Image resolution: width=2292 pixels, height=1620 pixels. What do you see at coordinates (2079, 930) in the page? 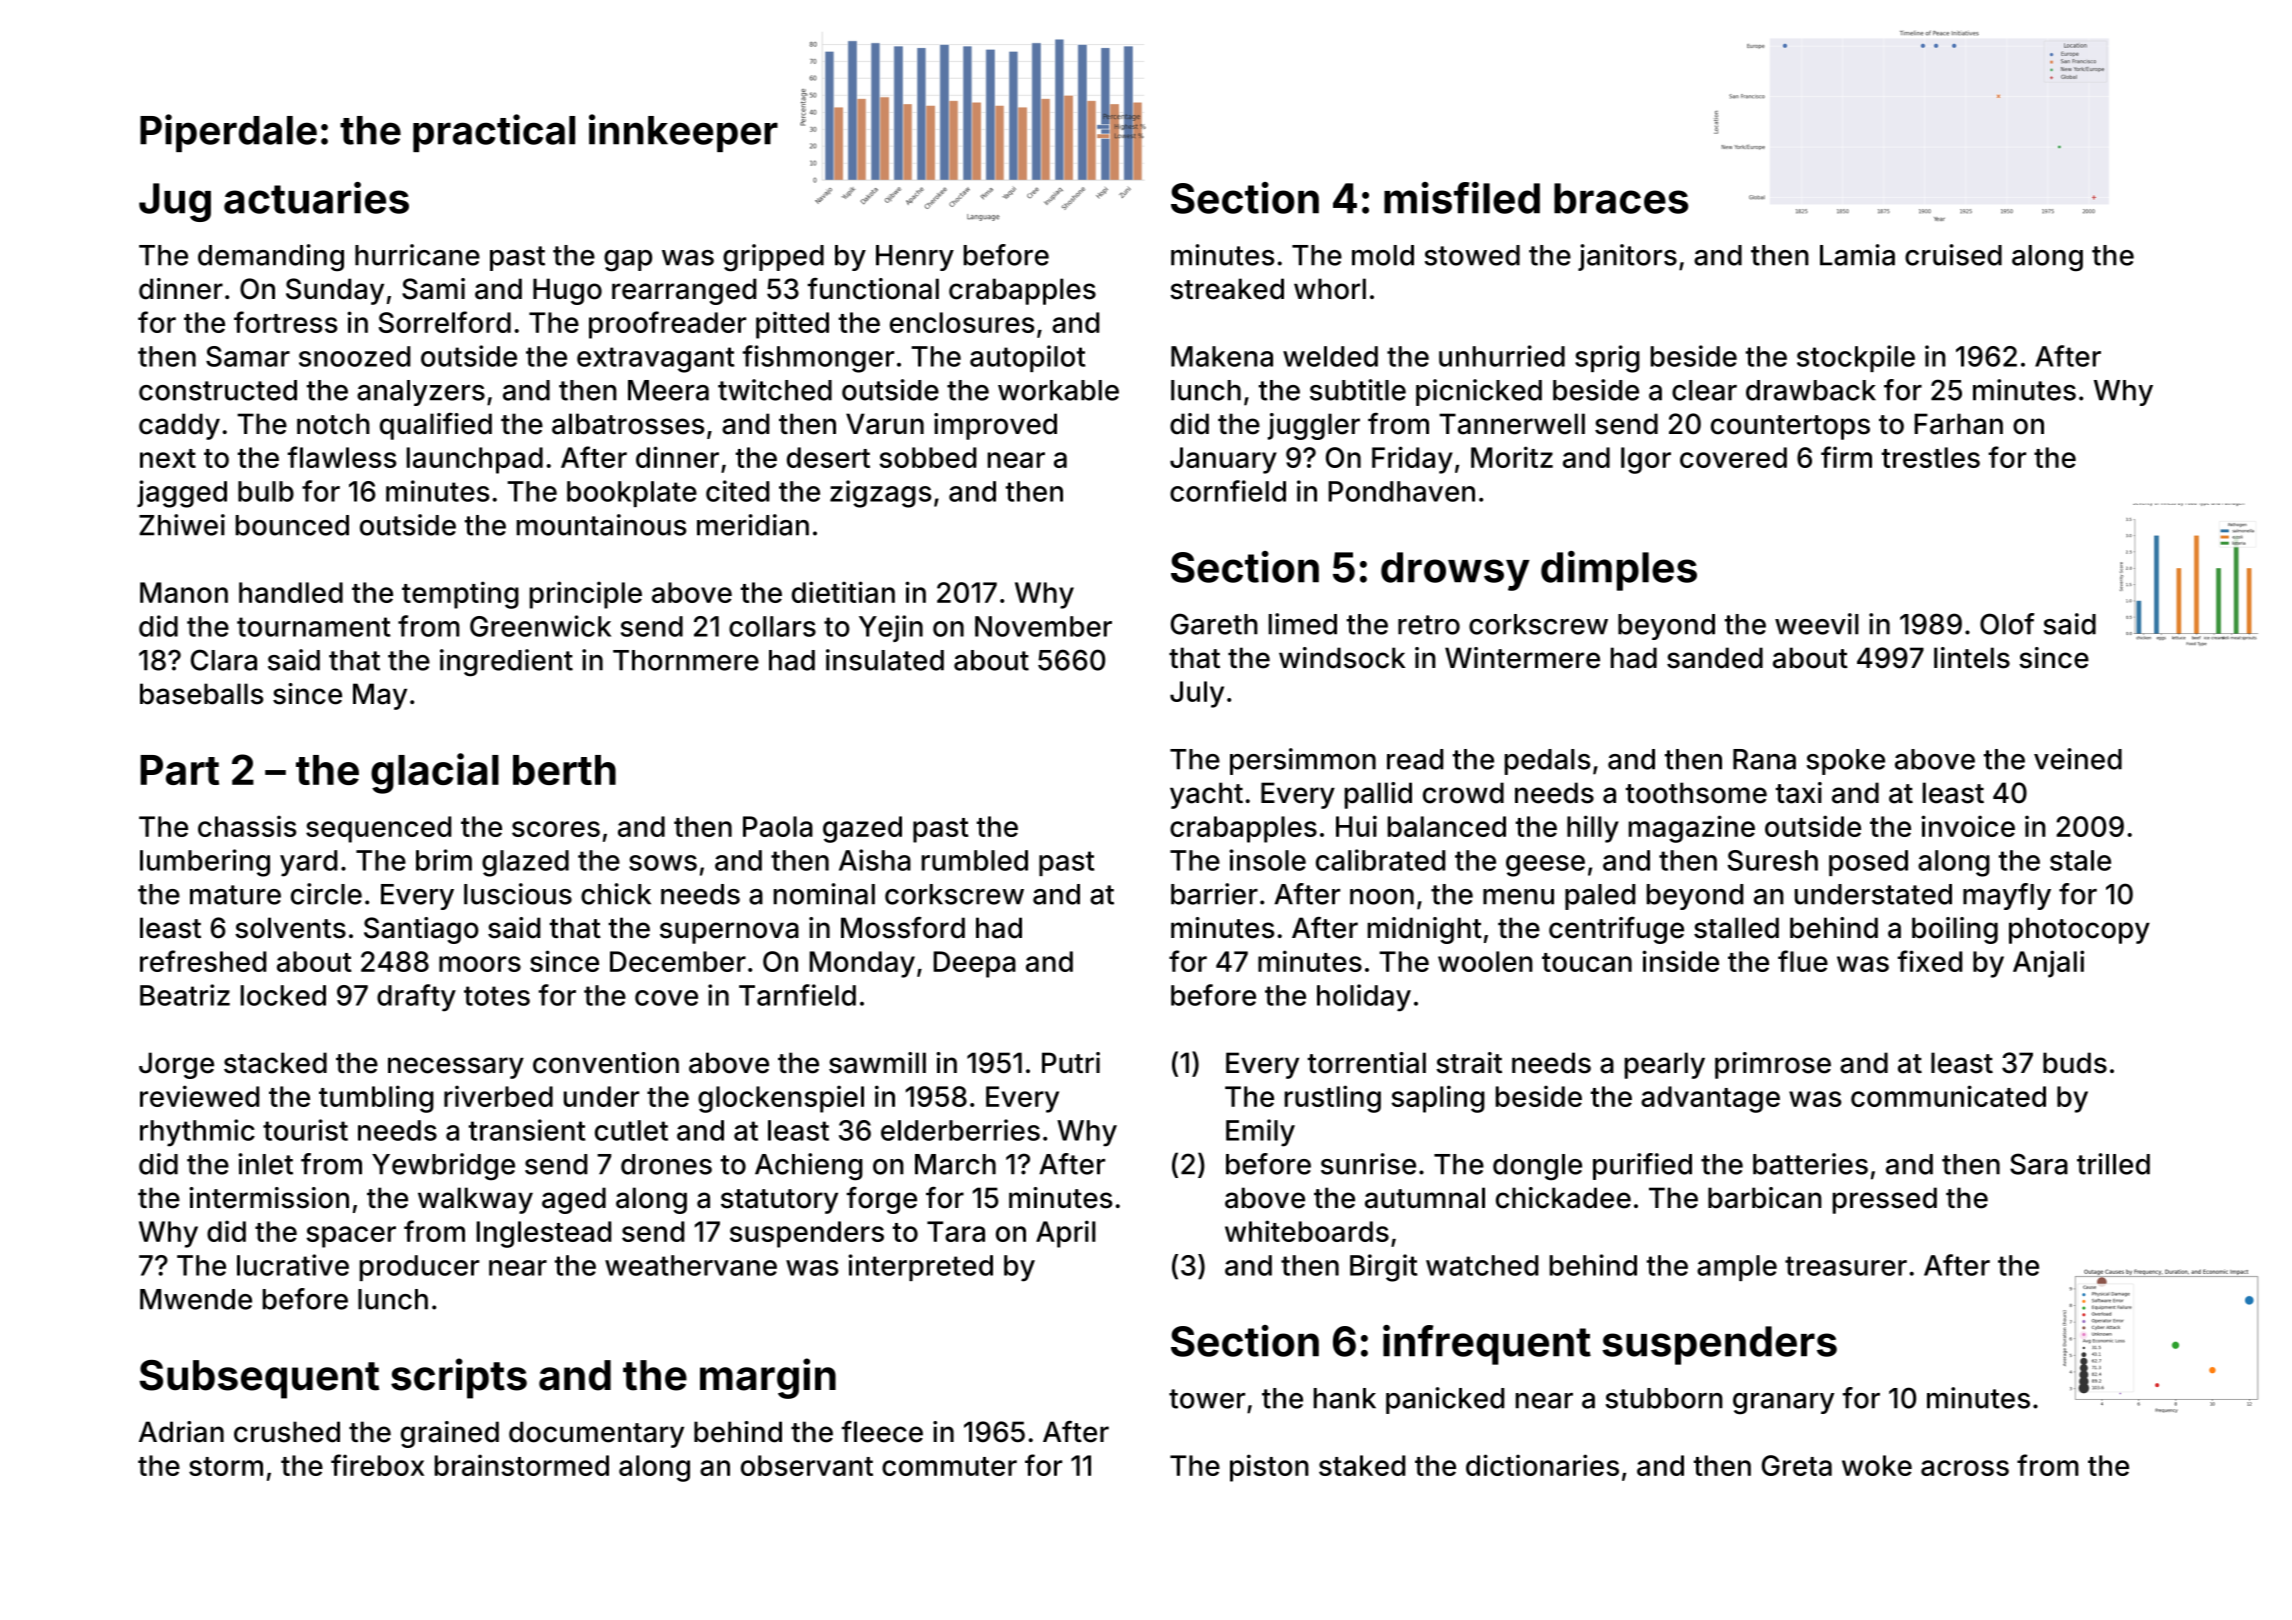
I see `photocopy` at bounding box center [2079, 930].
